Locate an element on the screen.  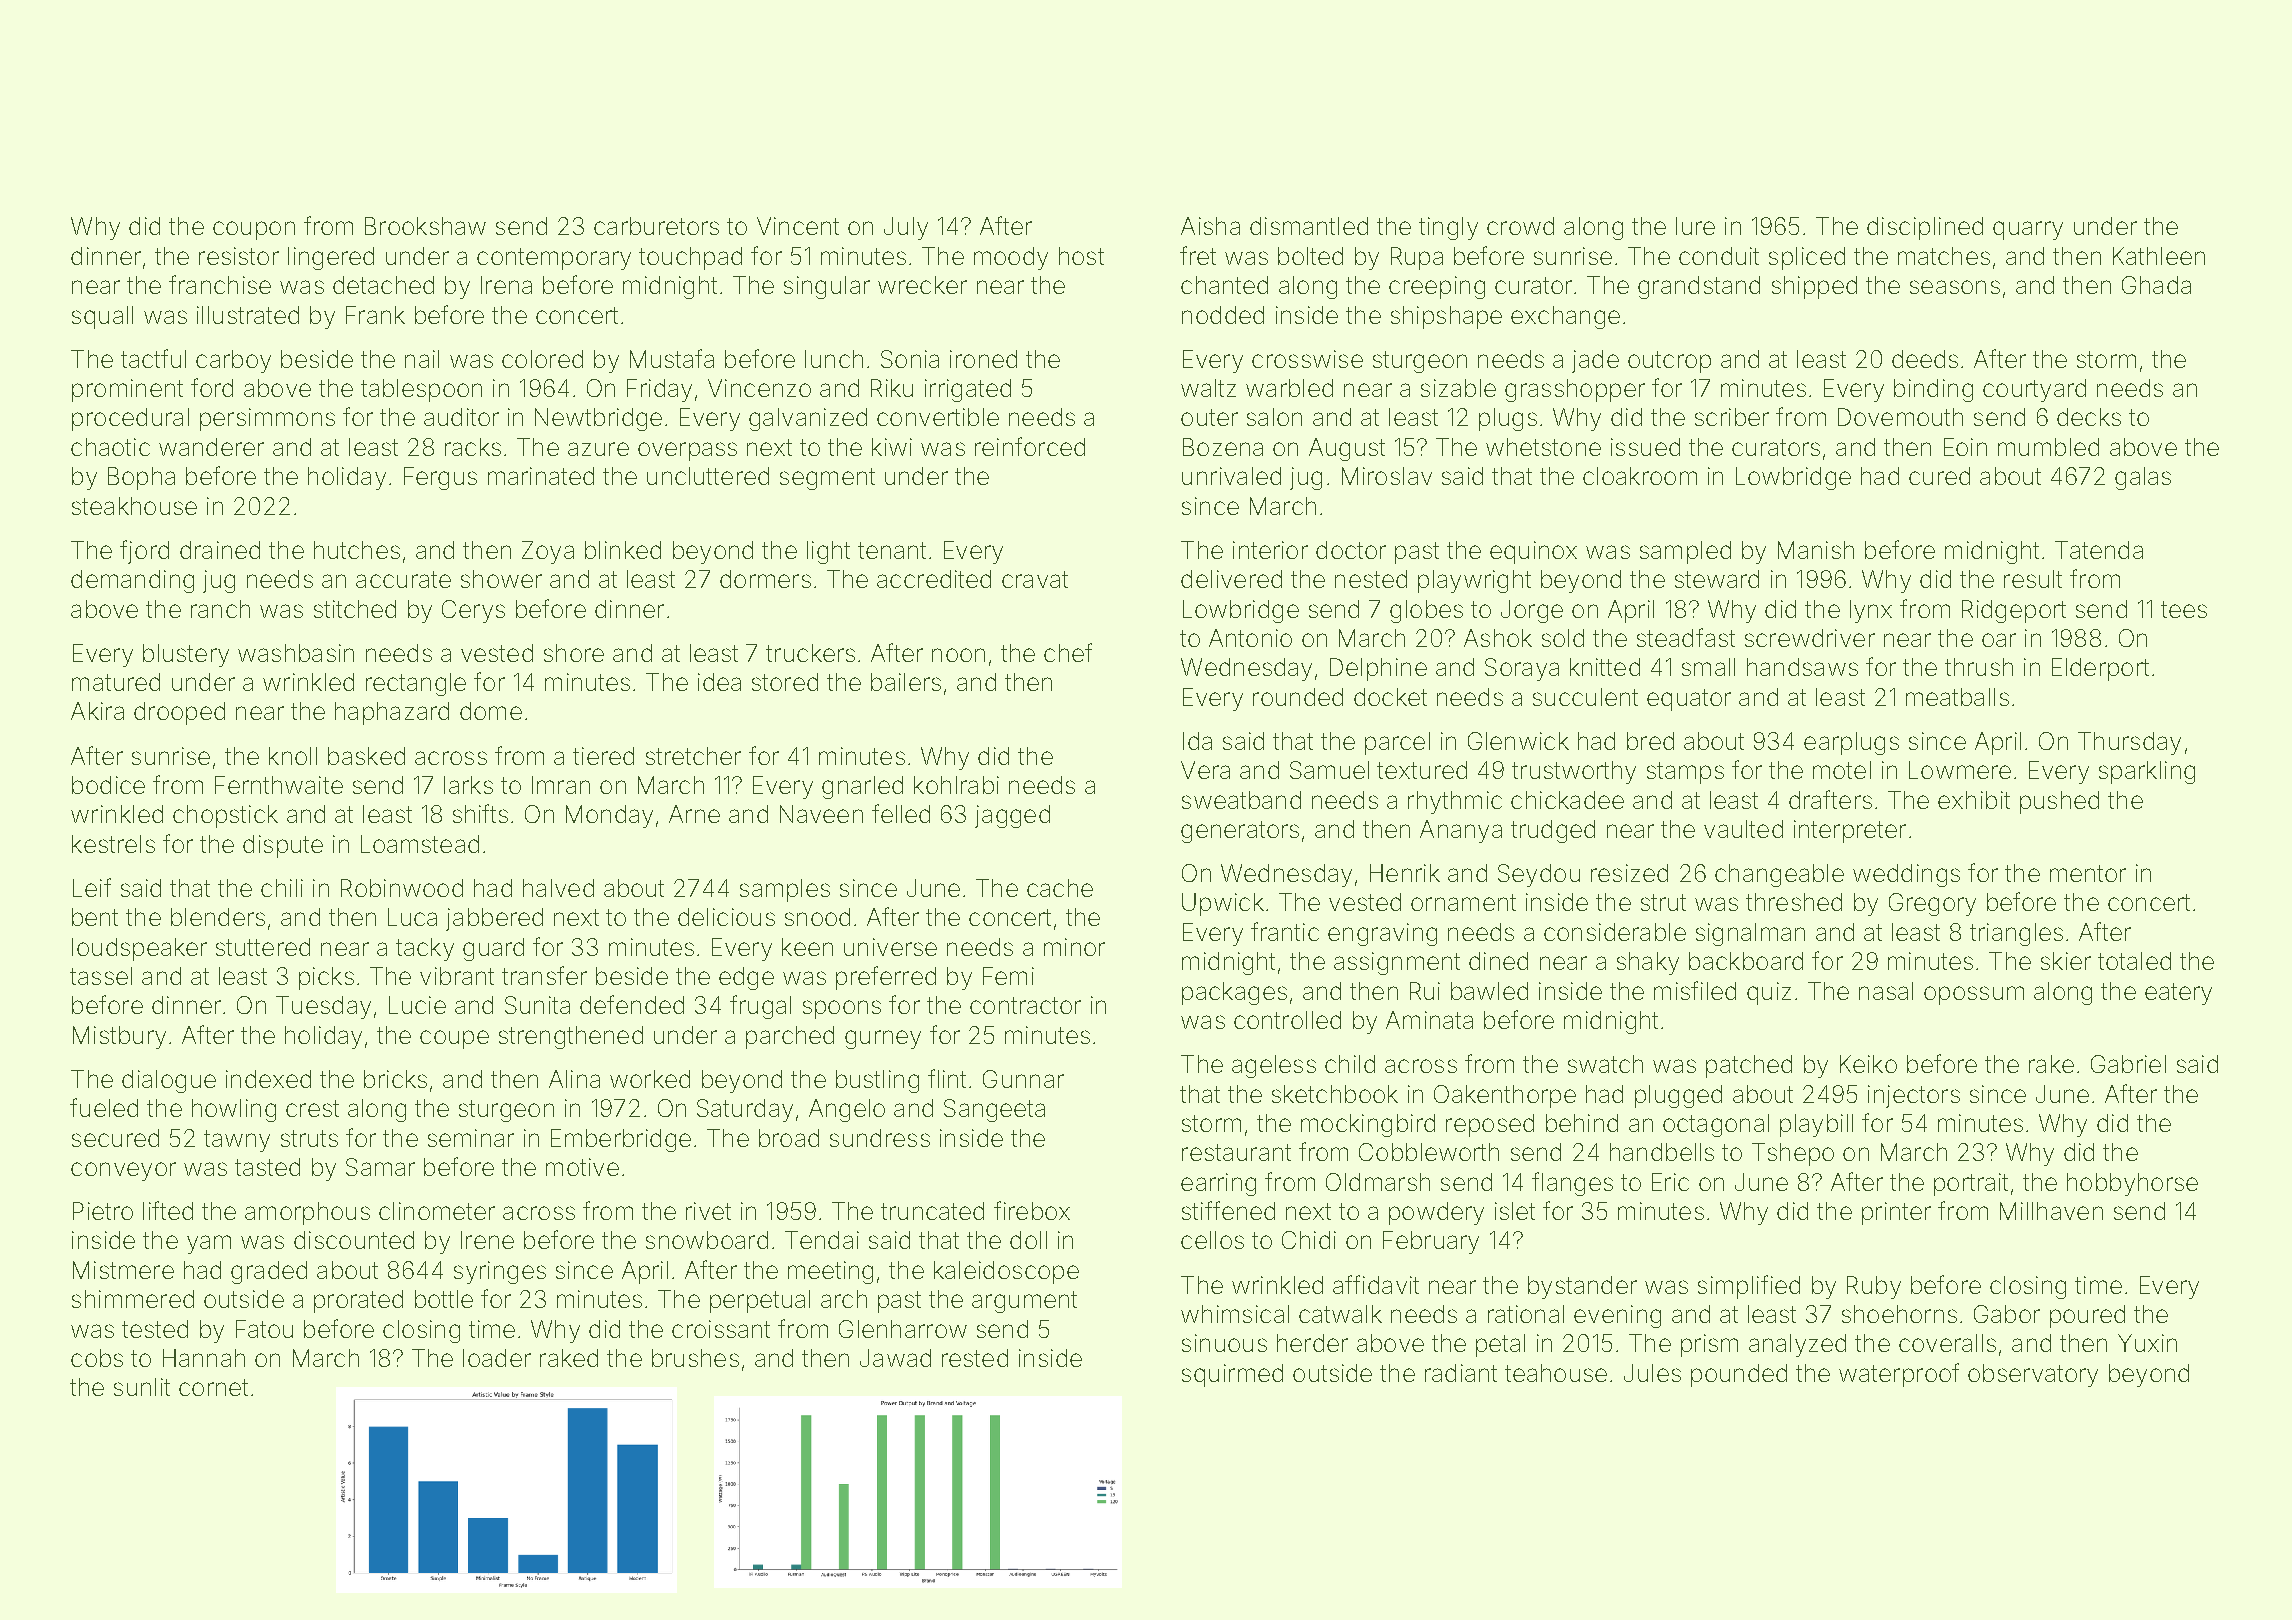
carboy is located at coordinates (233, 361).
